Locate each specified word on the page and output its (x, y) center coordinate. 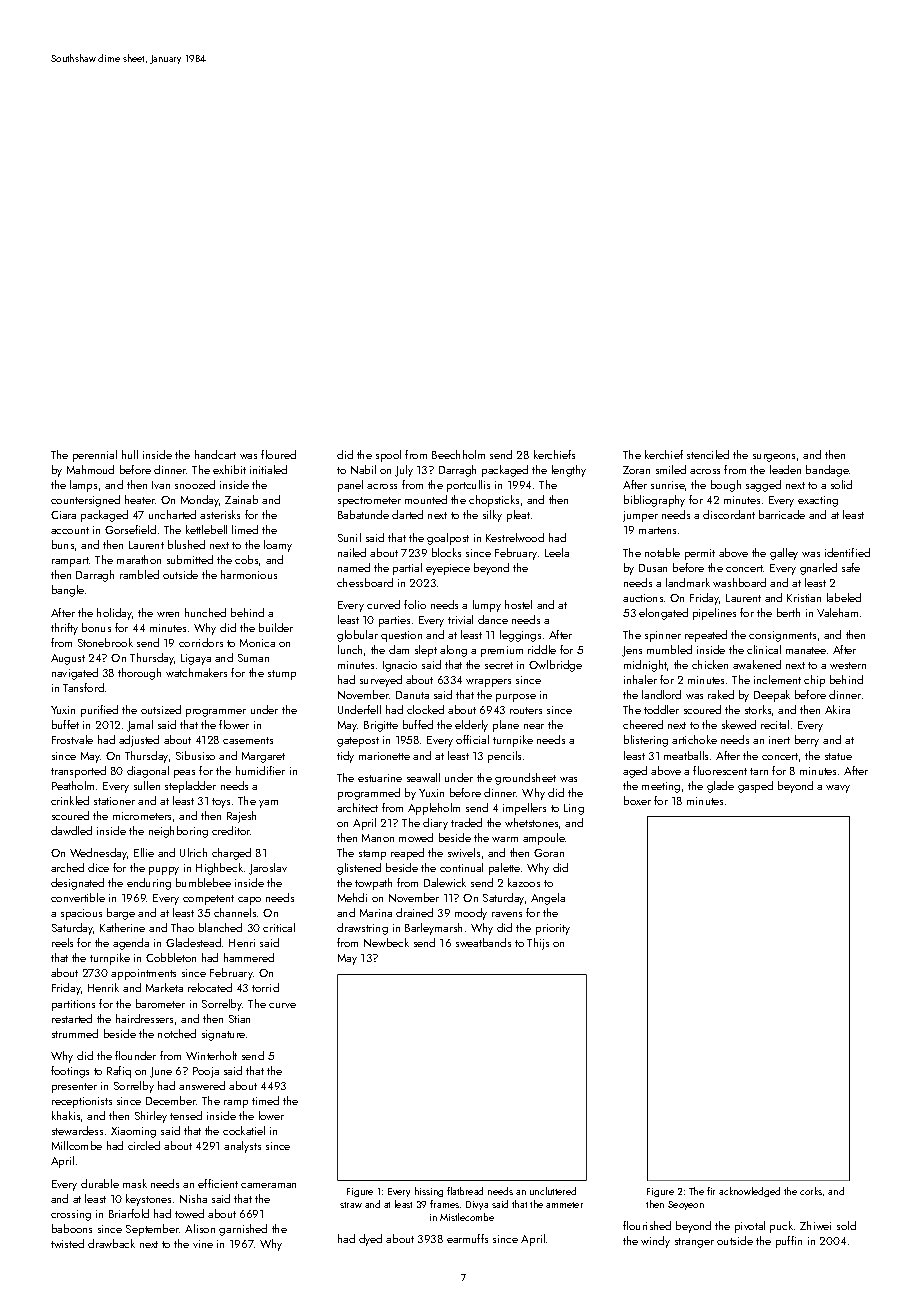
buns (63, 544)
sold (846, 1225)
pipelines (714, 614)
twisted (67, 1243)
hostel (518, 604)
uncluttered (553, 1191)
